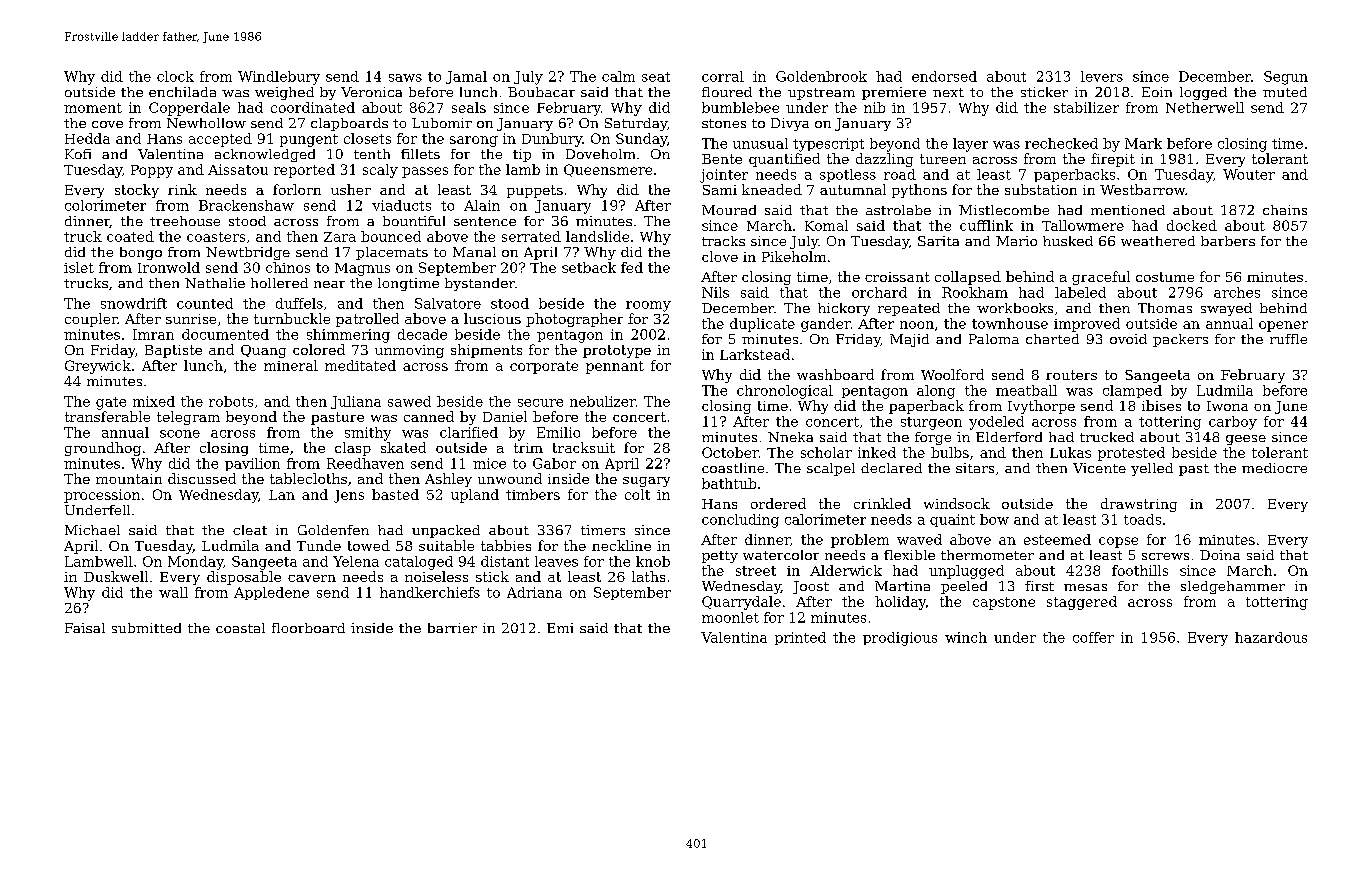 The height and width of the screenshot is (887, 1372). Describe the element at coordinates (831, 469) in the screenshot. I see `scalpel` at that location.
